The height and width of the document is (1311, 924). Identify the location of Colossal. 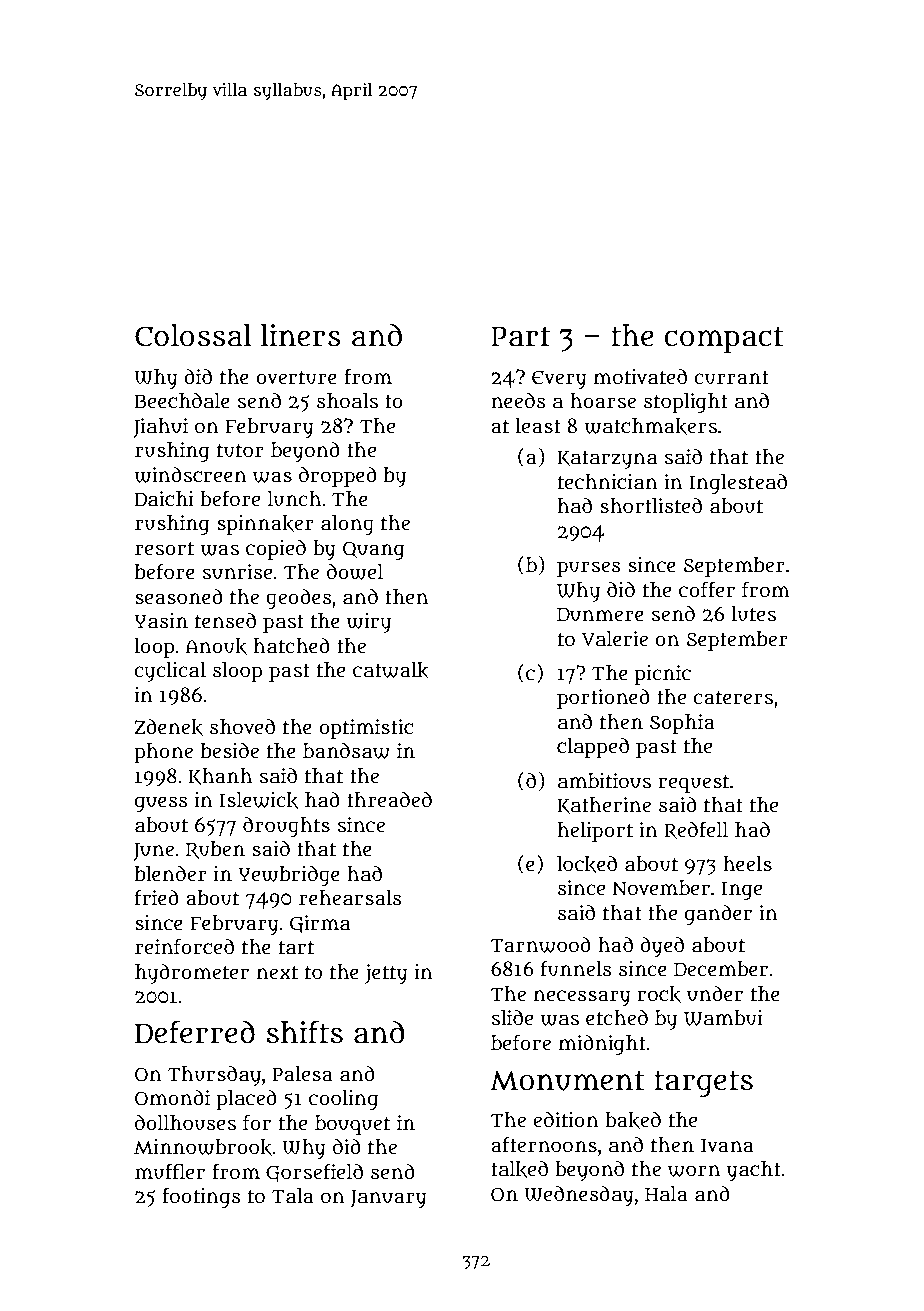
(193, 335).
